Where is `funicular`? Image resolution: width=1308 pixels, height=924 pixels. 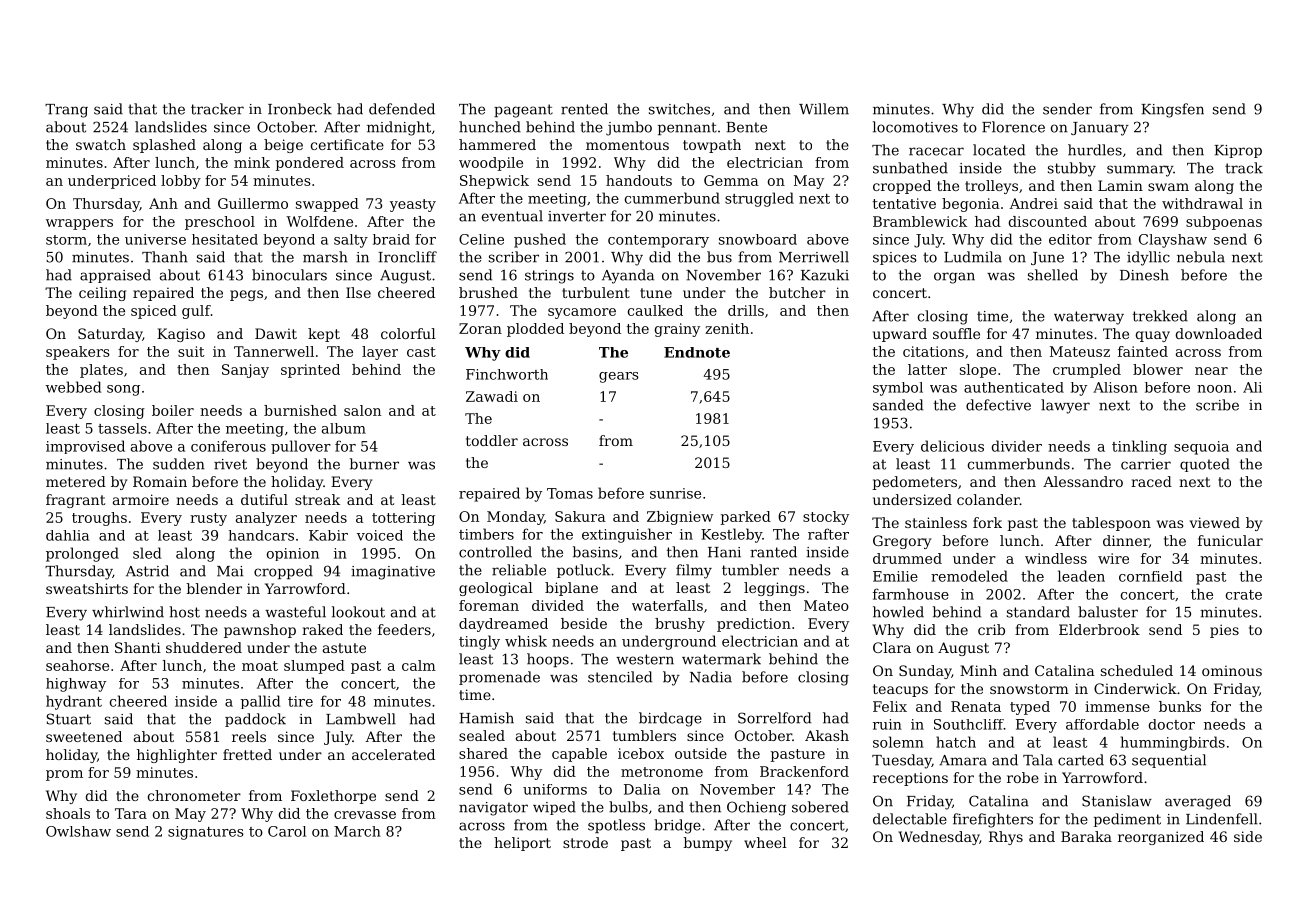
funicular is located at coordinates (1230, 540).
